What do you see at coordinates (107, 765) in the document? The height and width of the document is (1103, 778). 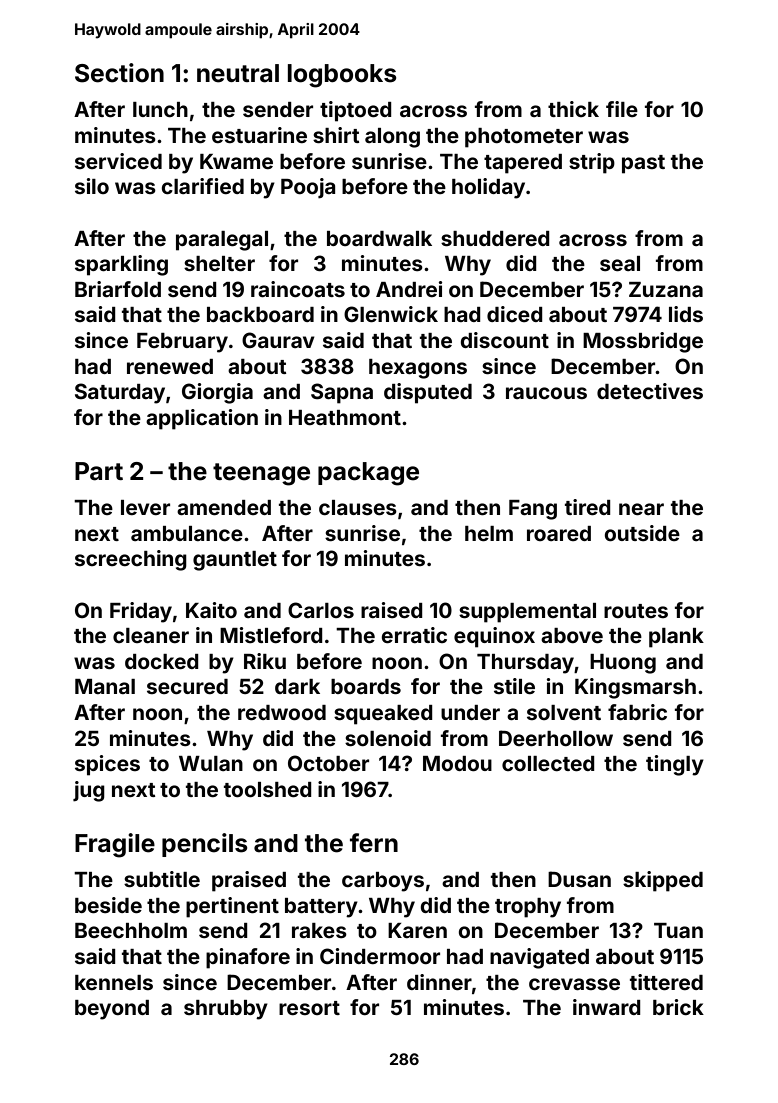 I see `spices` at bounding box center [107, 765].
